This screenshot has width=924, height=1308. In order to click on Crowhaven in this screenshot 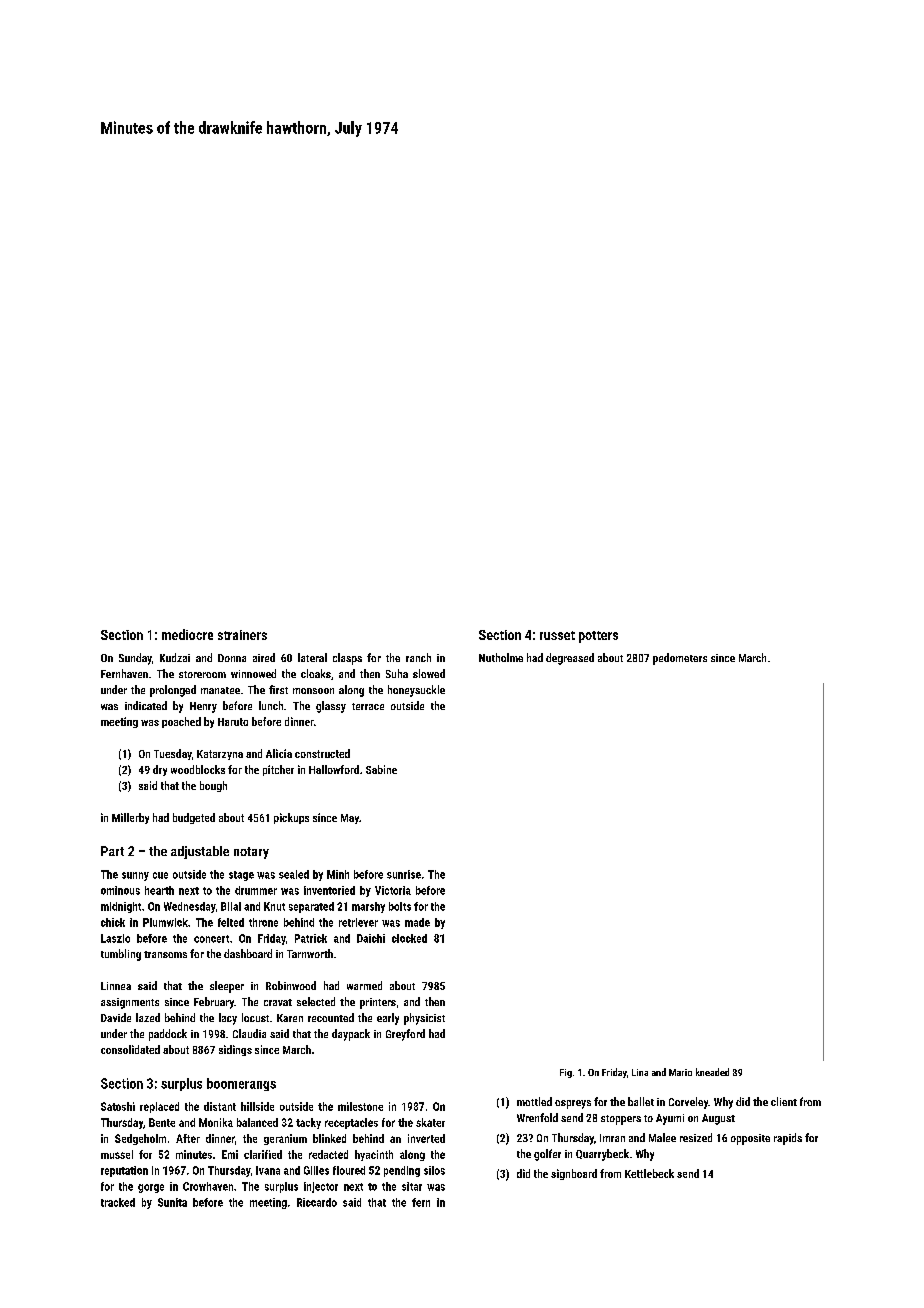, I will do `click(208, 1186)`.
